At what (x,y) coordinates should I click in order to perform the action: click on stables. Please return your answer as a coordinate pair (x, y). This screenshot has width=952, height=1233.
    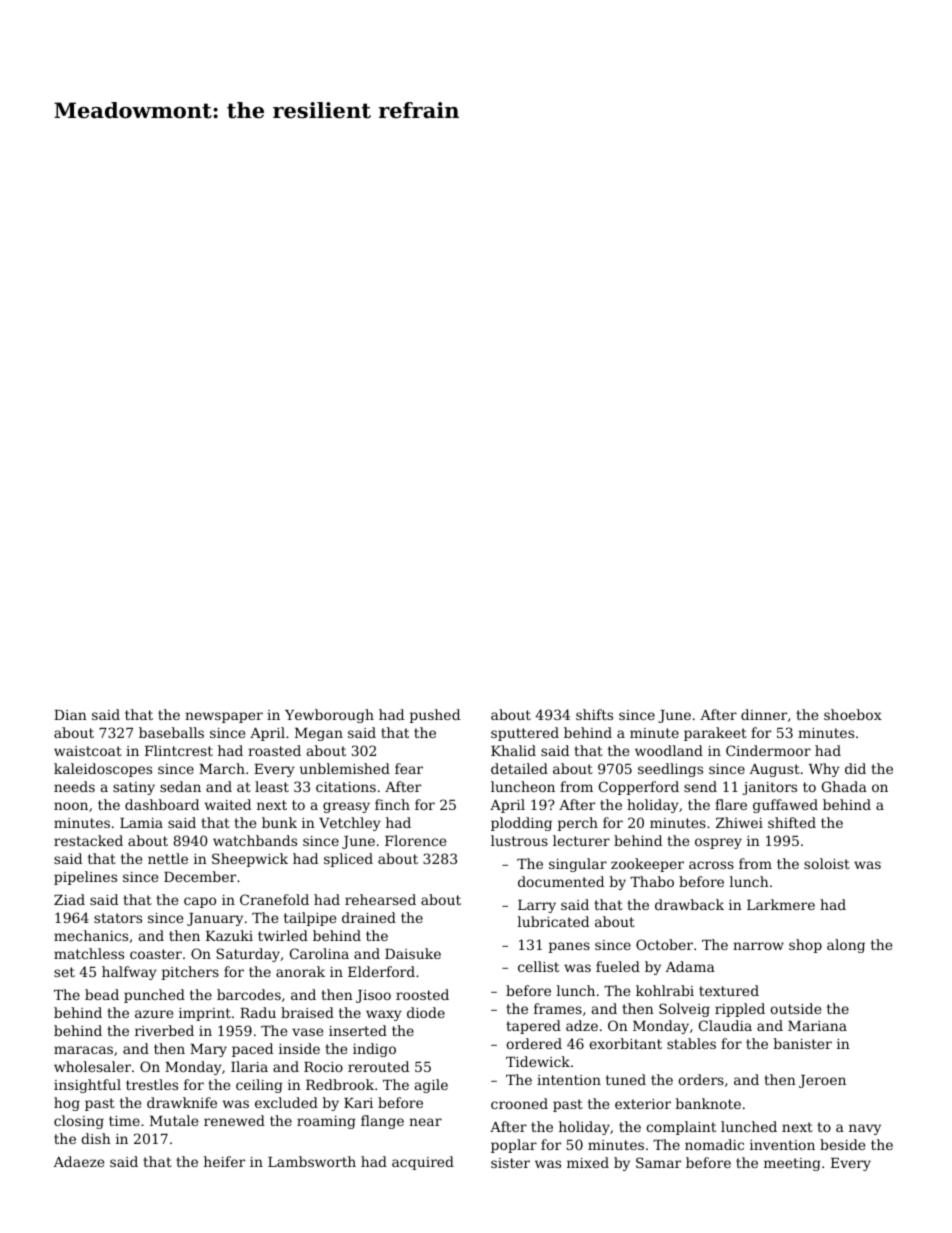
    Looking at the image, I should click on (691, 1043).
